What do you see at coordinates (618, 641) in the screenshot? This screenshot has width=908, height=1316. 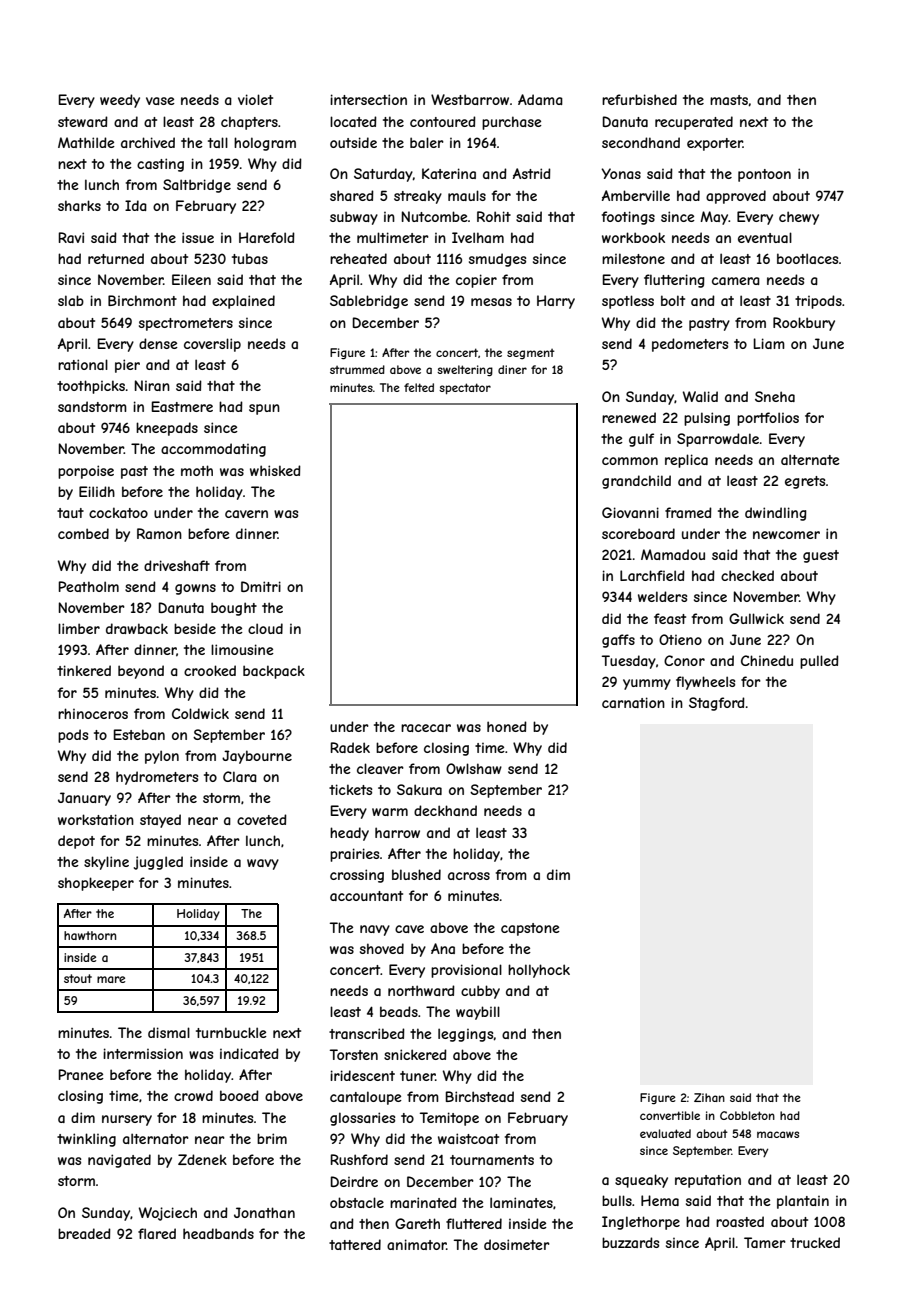 I see `gaffs` at bounding box center [618, 641].
